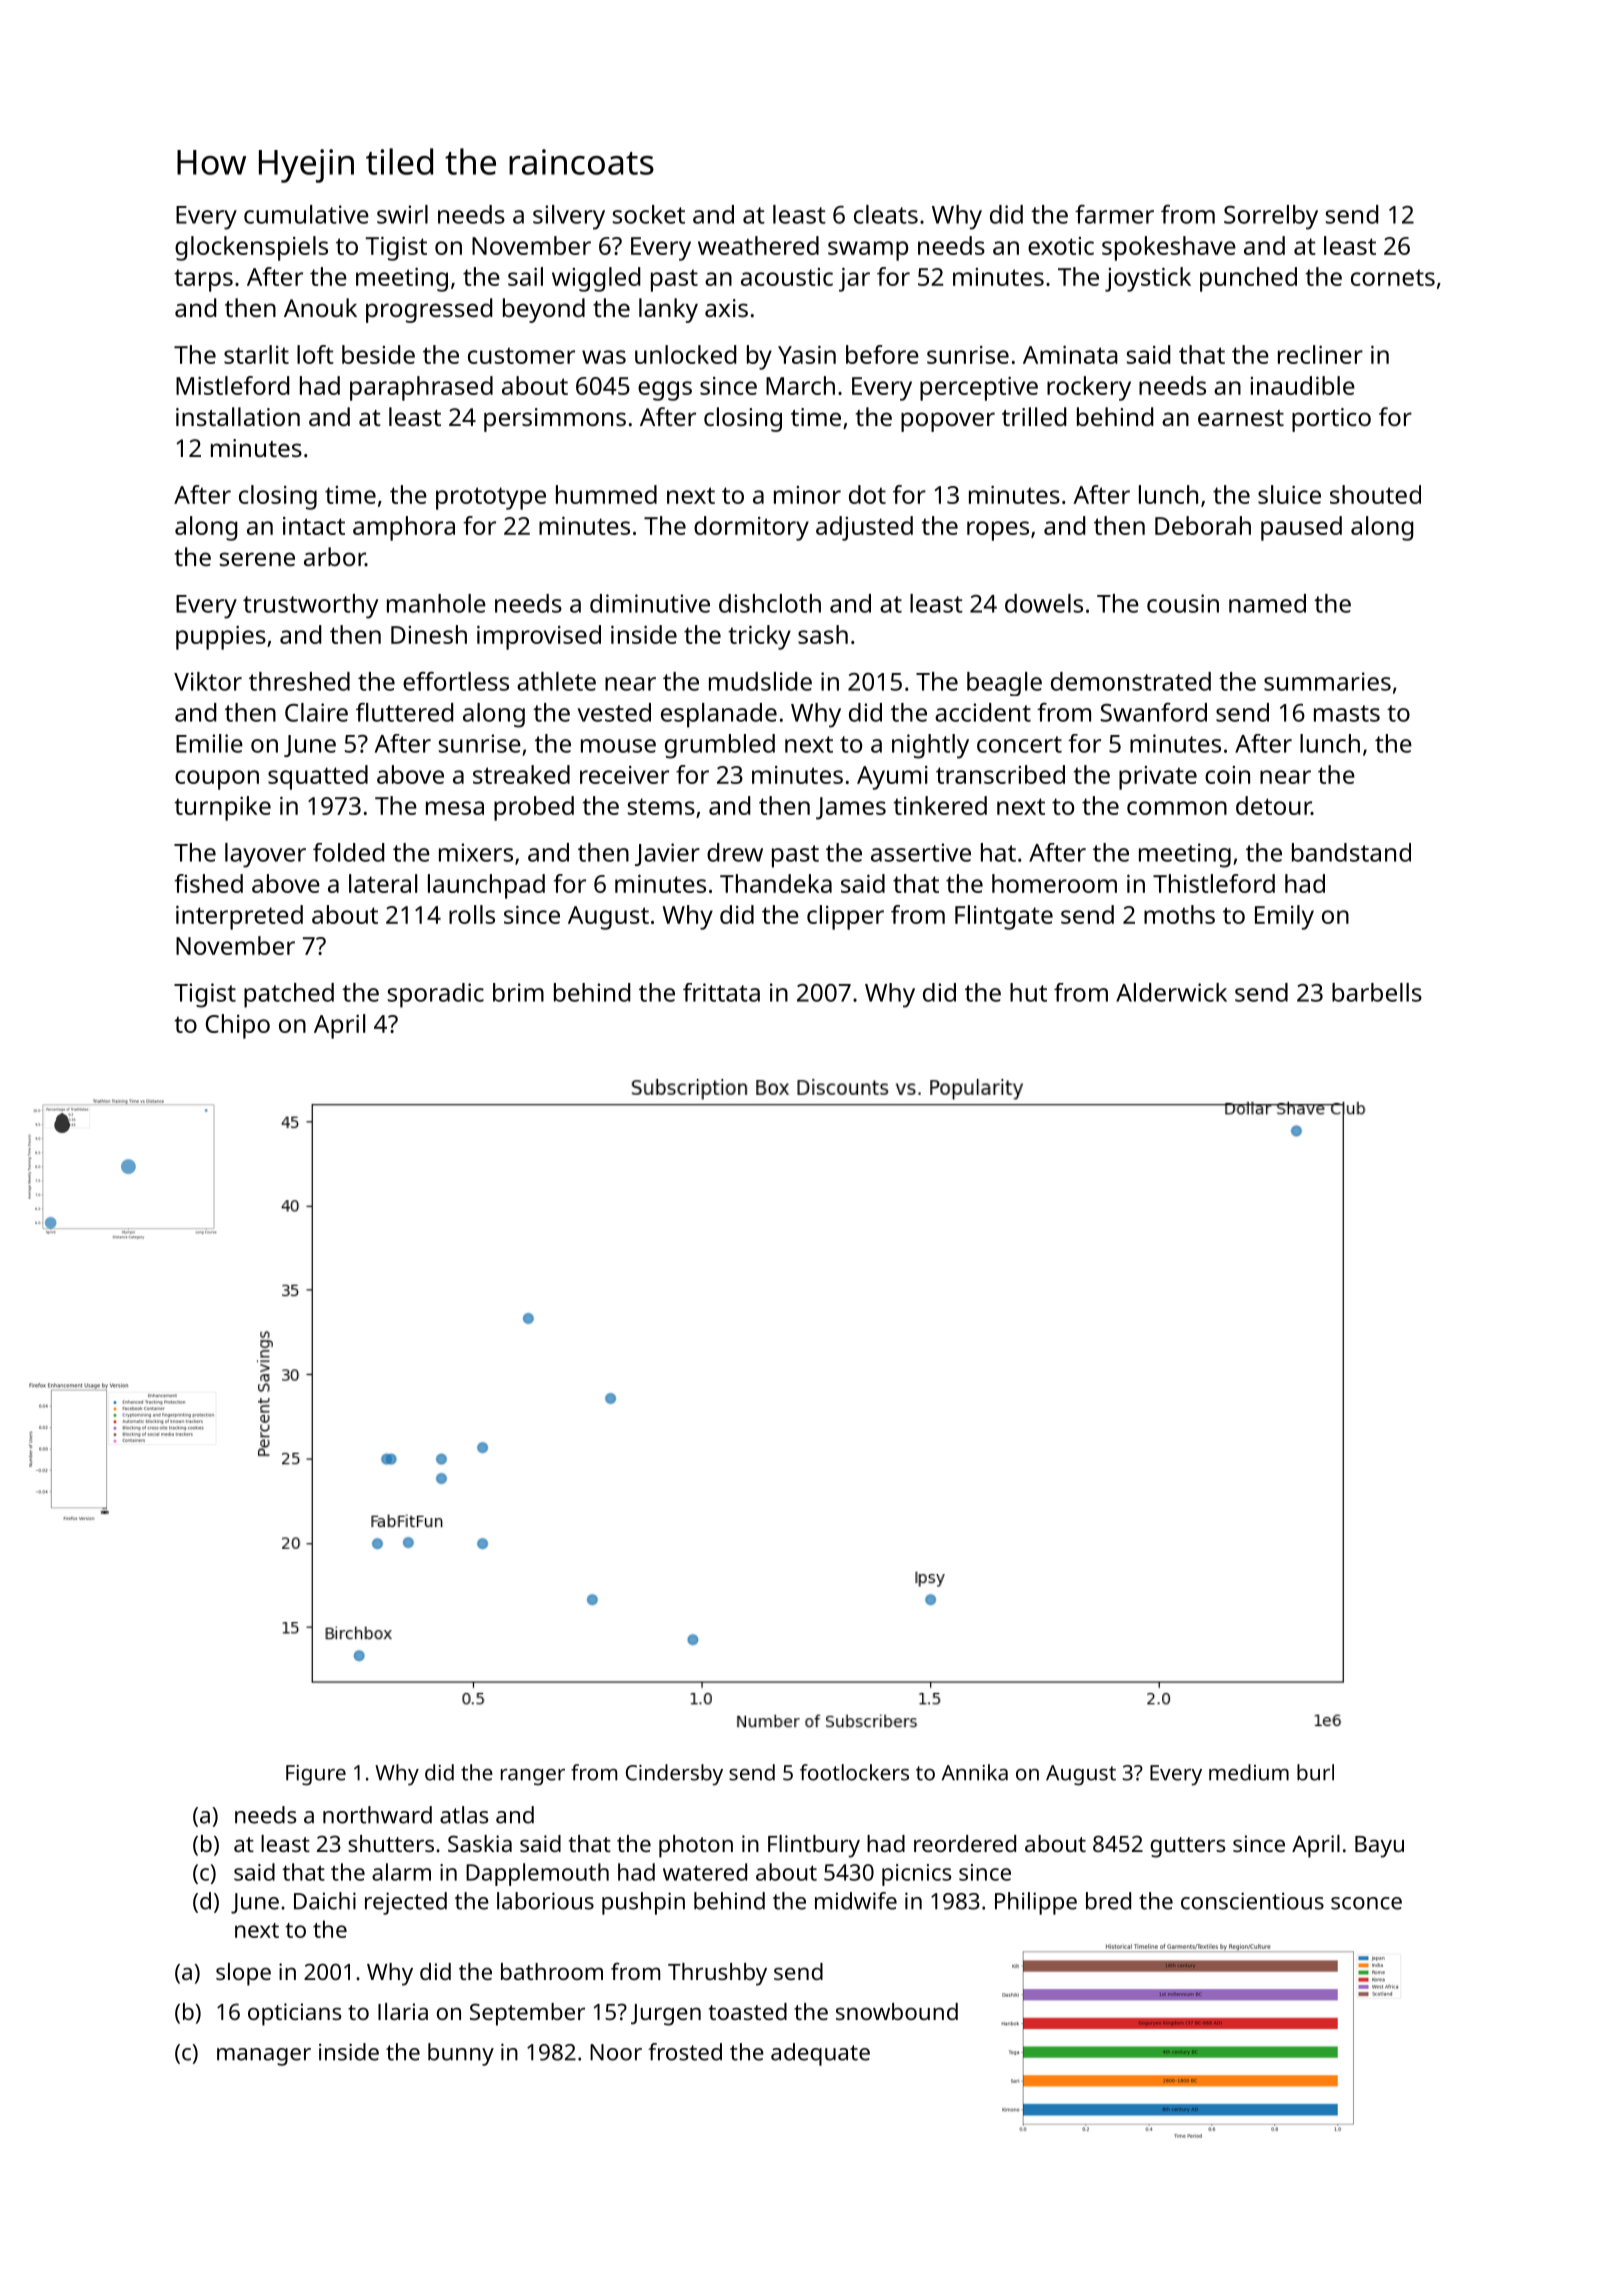 The width and height of the document is (1620, 2292). I want to click on footlockers, so click(854, 1772).
